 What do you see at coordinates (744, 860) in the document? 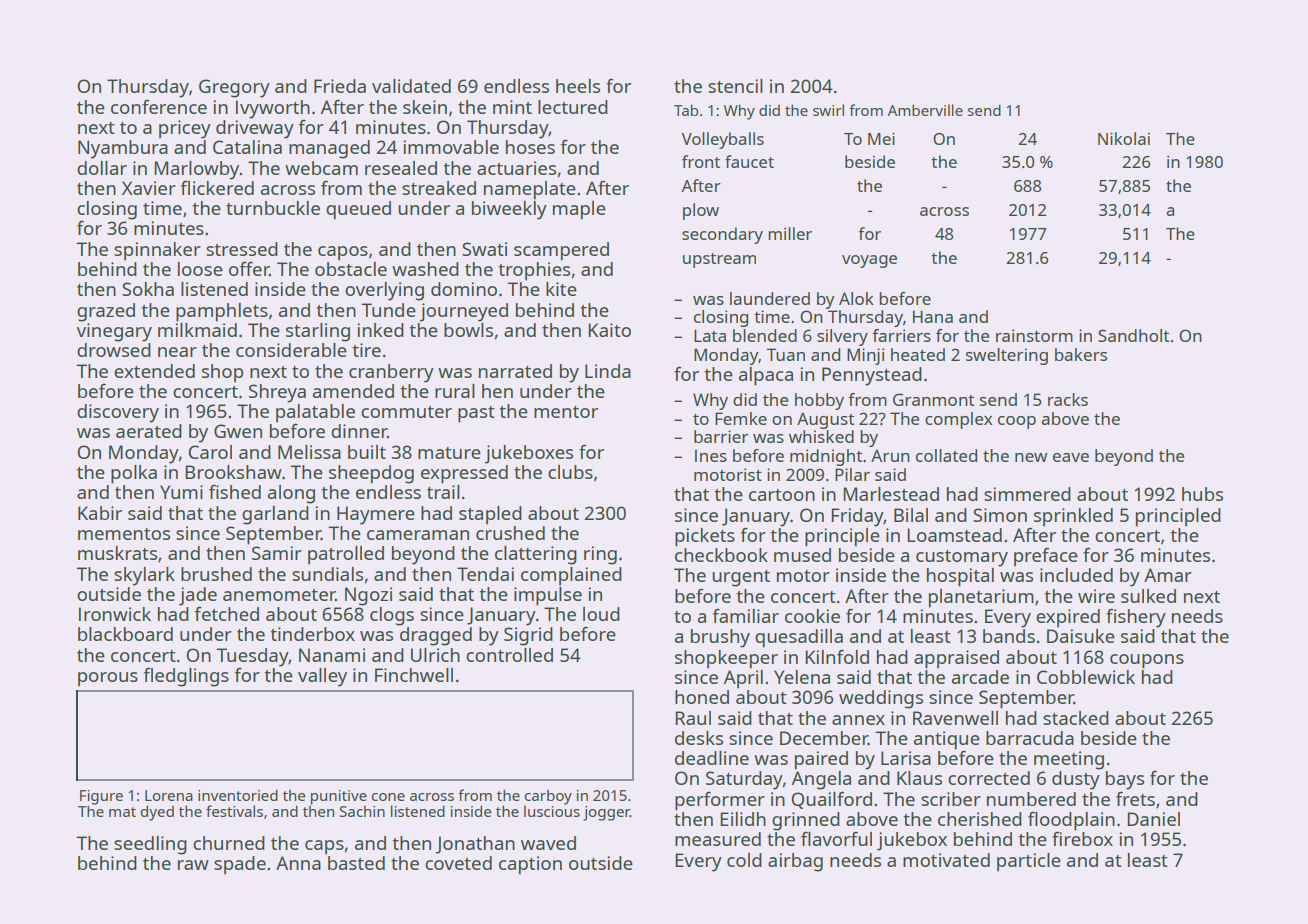
I see `cold` at bounding box center [744, 860].
